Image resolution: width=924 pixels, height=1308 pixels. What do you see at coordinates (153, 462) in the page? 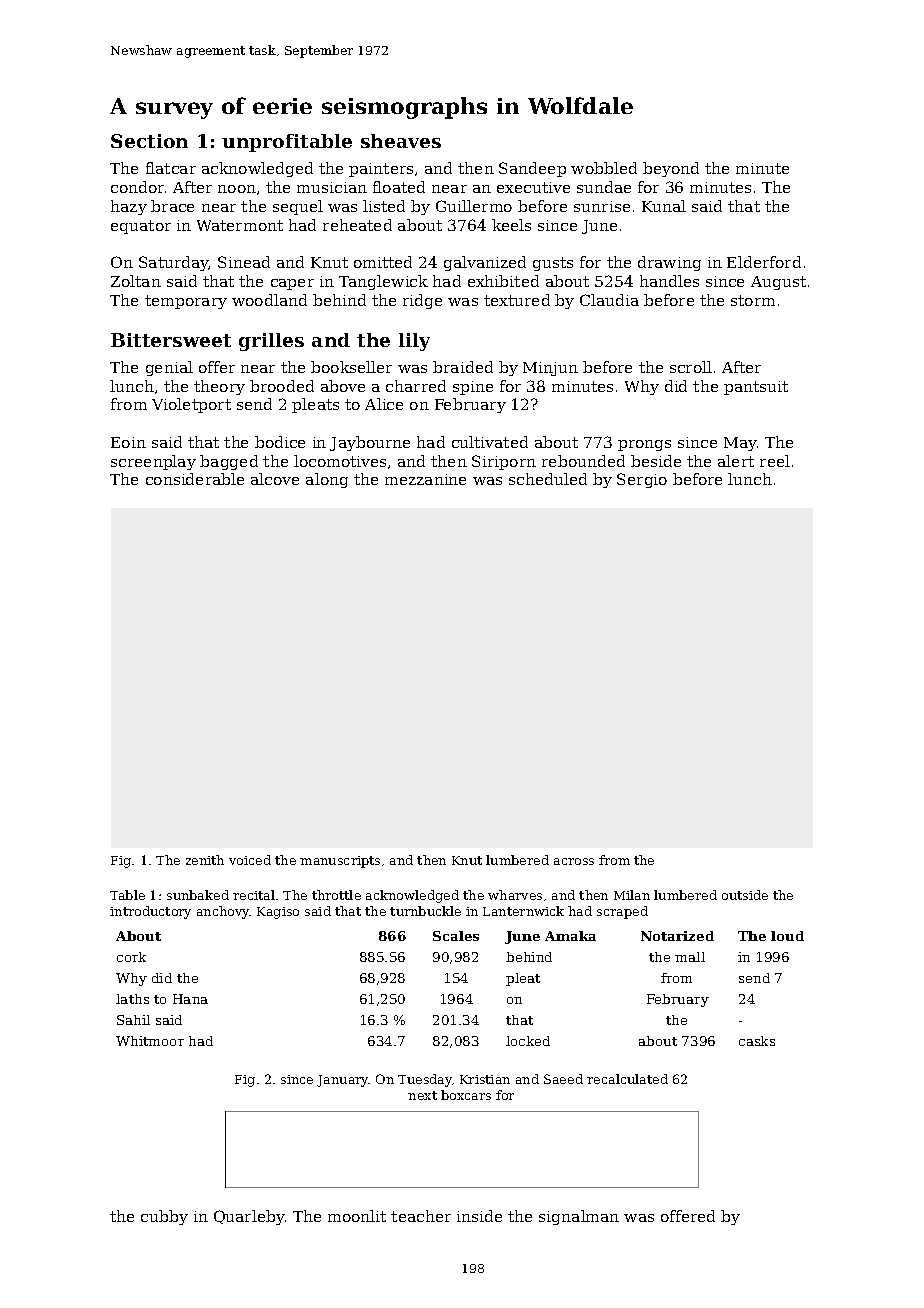
I see `screenplay` at bounding box center [153, 462].
